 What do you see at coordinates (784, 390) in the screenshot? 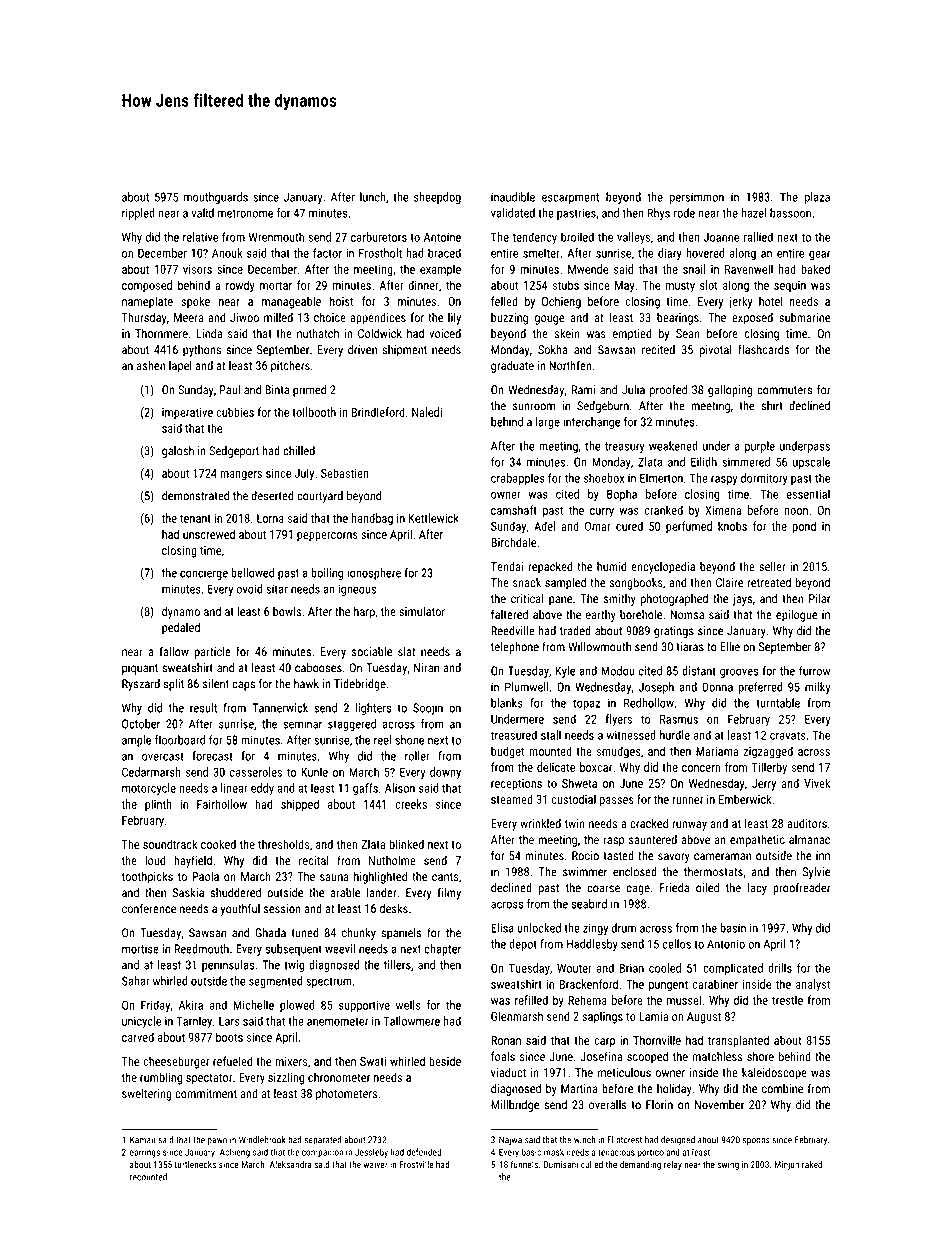
I see `commuters` at bounding box center [784, 390].
